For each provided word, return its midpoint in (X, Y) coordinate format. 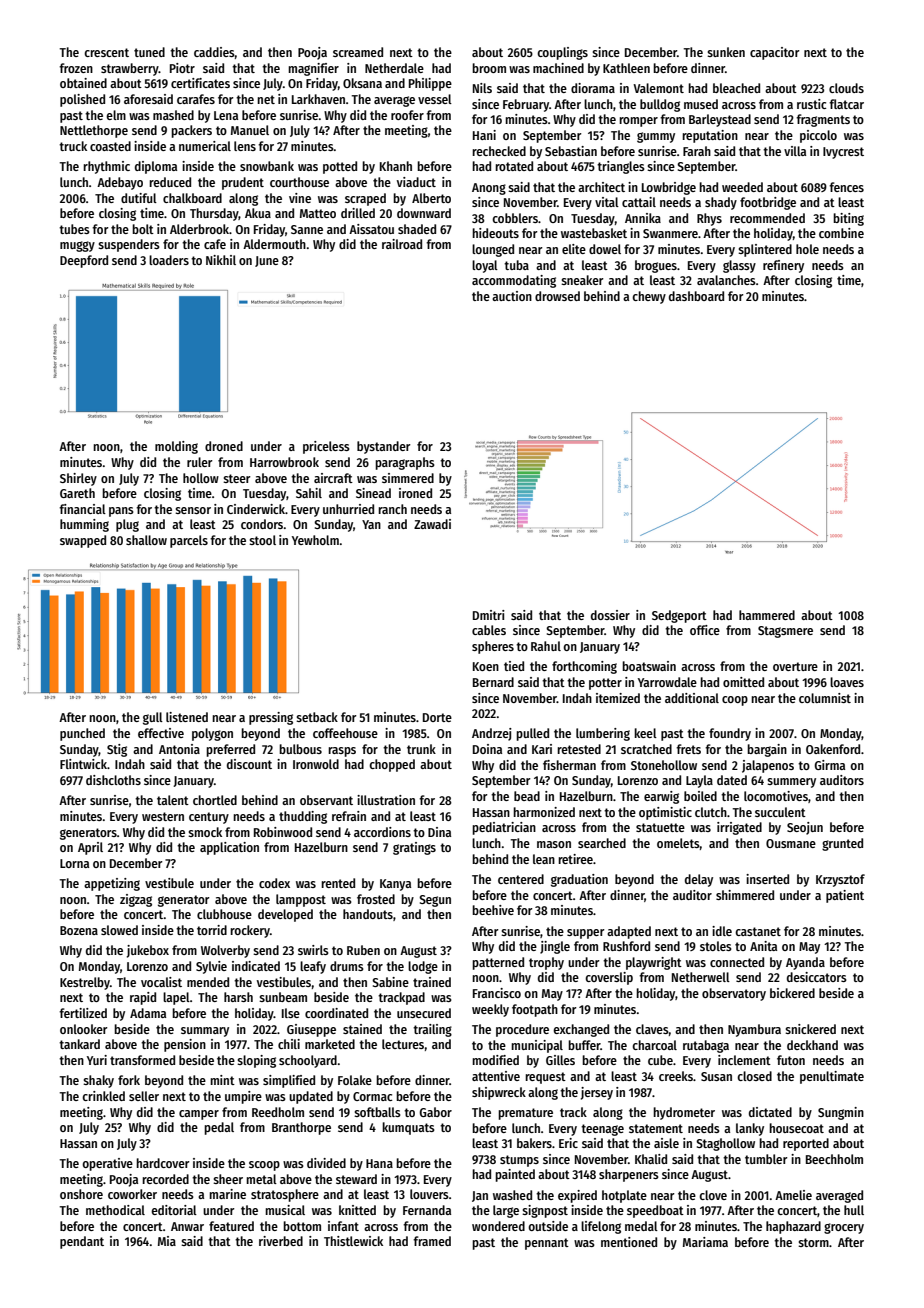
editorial (174, 1210)
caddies (214, 52)
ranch (392, 509)
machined (558, 68)
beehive (493, 910)
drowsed (557, 296)
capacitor (775, 53)
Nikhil (221, 260)
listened (187, 717)
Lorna (74, 863)
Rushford (626, 946)
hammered (767, 615)
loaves (847, 682)
